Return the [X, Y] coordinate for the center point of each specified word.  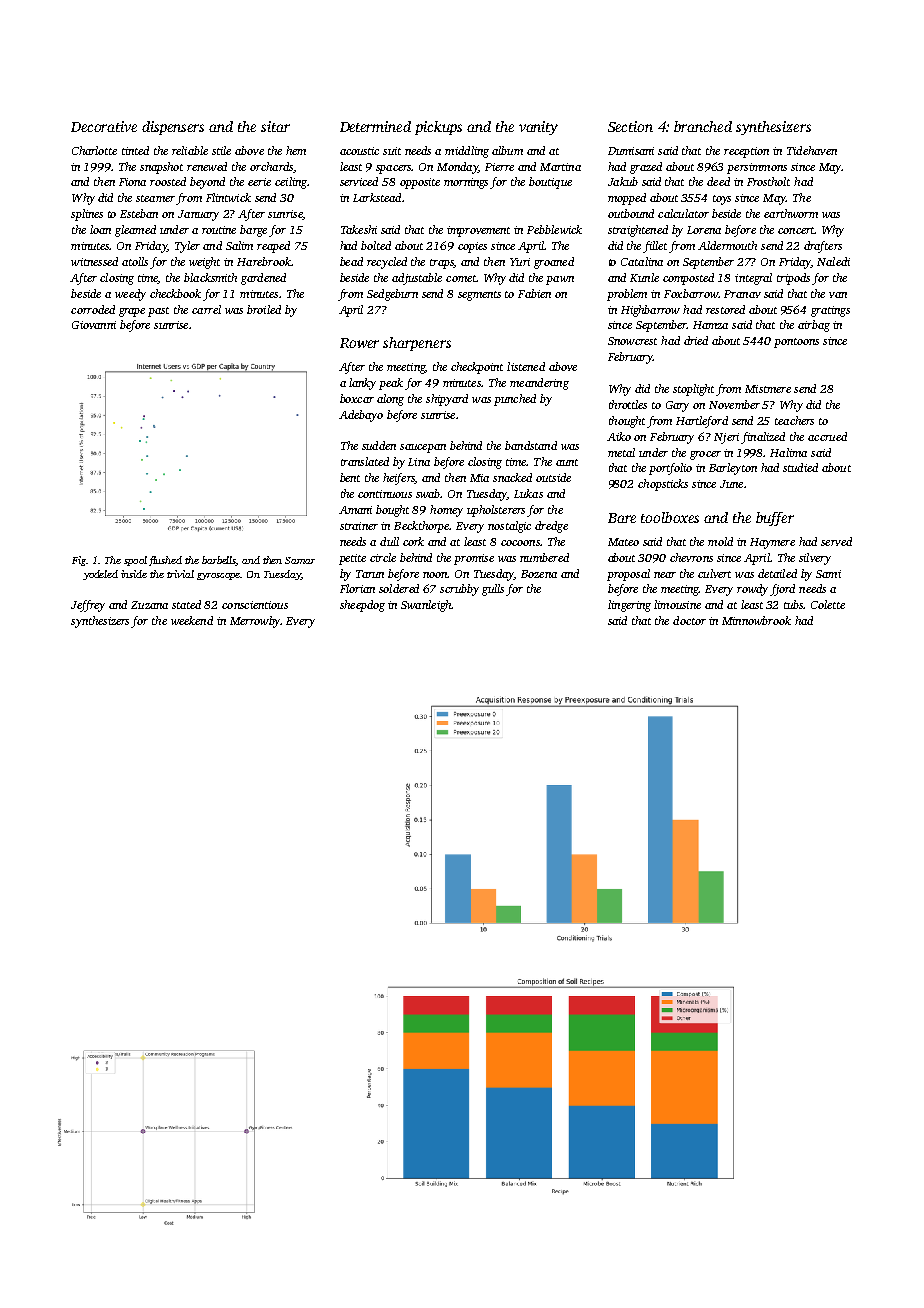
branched [703, 126]
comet [461, 278]
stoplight [693, 390]
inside [134, 574]
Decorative [104, 126]
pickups [438, 128]
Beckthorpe [422, 527]
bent [350, 477]
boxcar [357, 398]
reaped [273, 247]
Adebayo [361, 416]
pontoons [796, 343]
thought [627, 422]
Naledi [833, 261]
